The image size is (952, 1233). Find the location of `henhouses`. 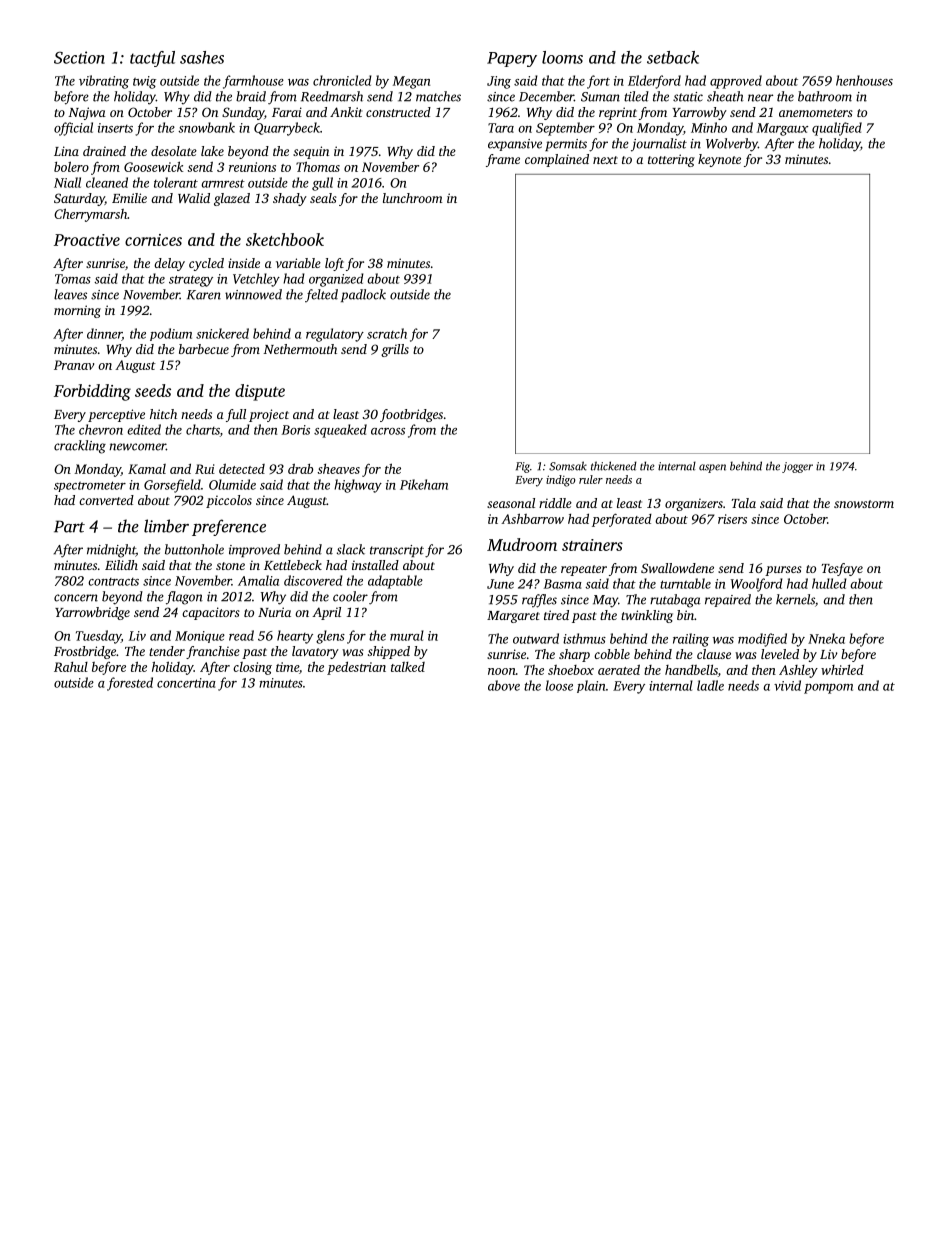

henhouses is located at coordinates (864, 80).
